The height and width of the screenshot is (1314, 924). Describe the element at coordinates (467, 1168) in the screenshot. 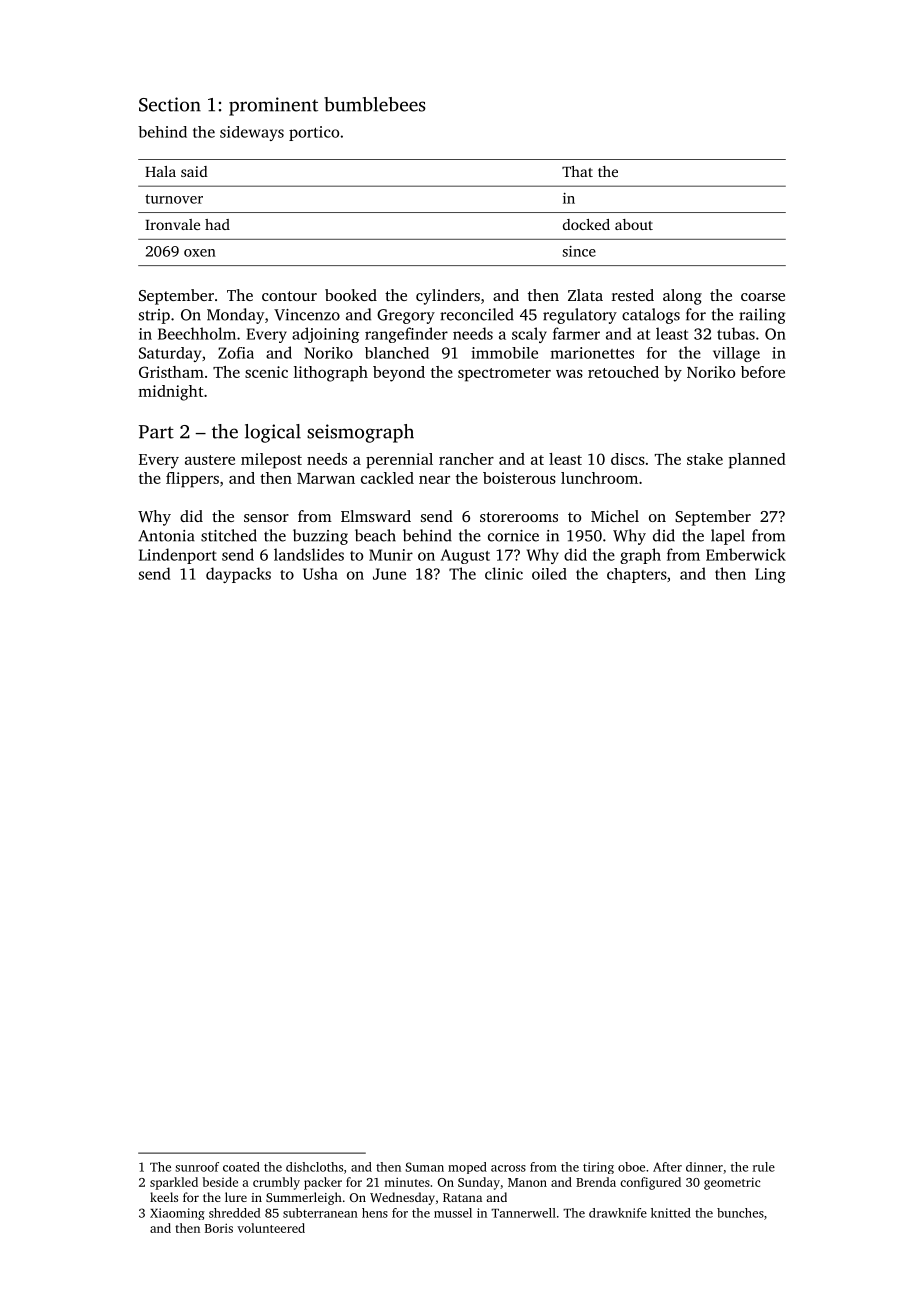

I see `moped` at that location.
